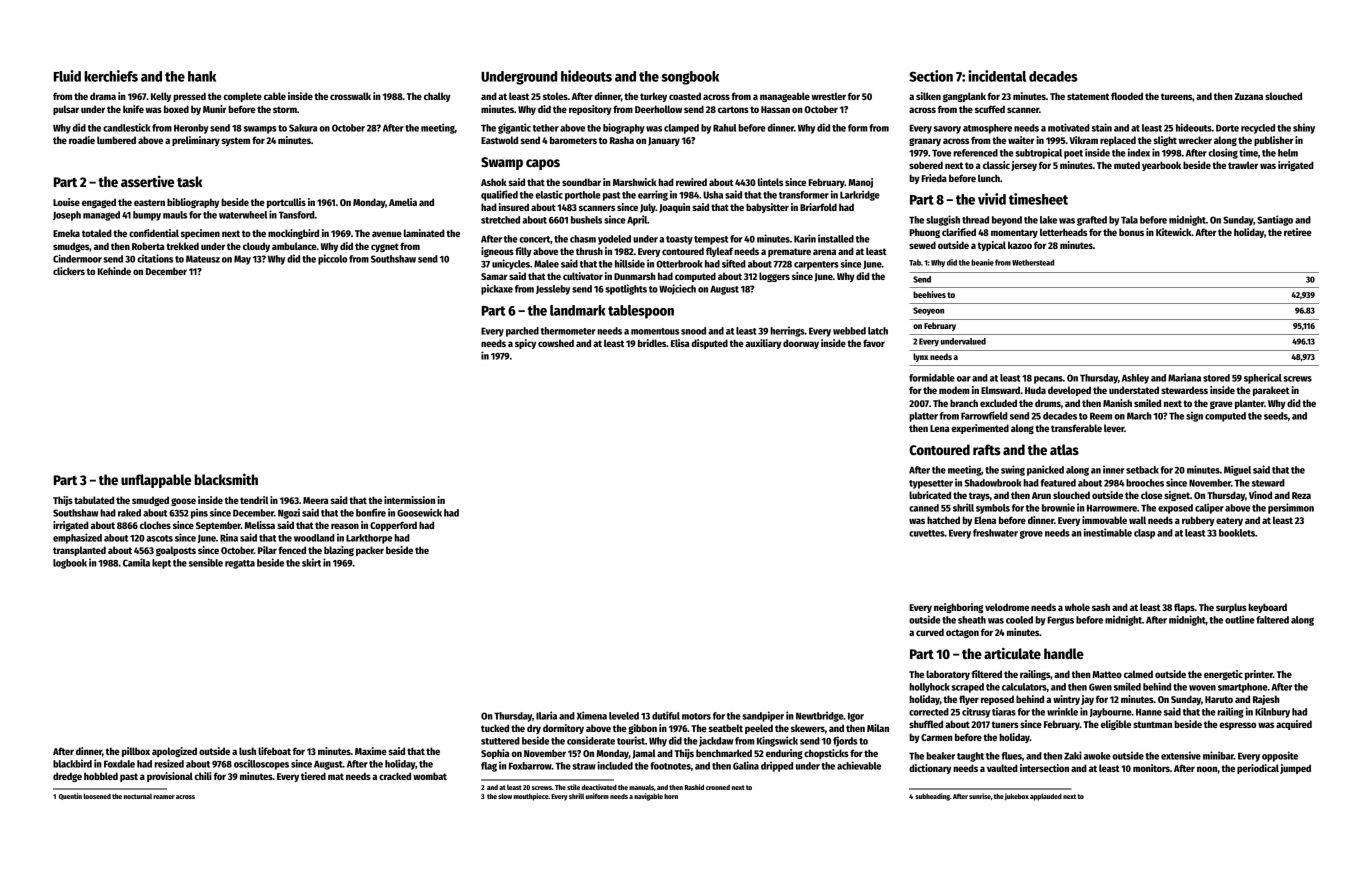  What do you see at coordinates (958, 608) in the page?
I see `neighboring` at bounding box center [958, 608].
